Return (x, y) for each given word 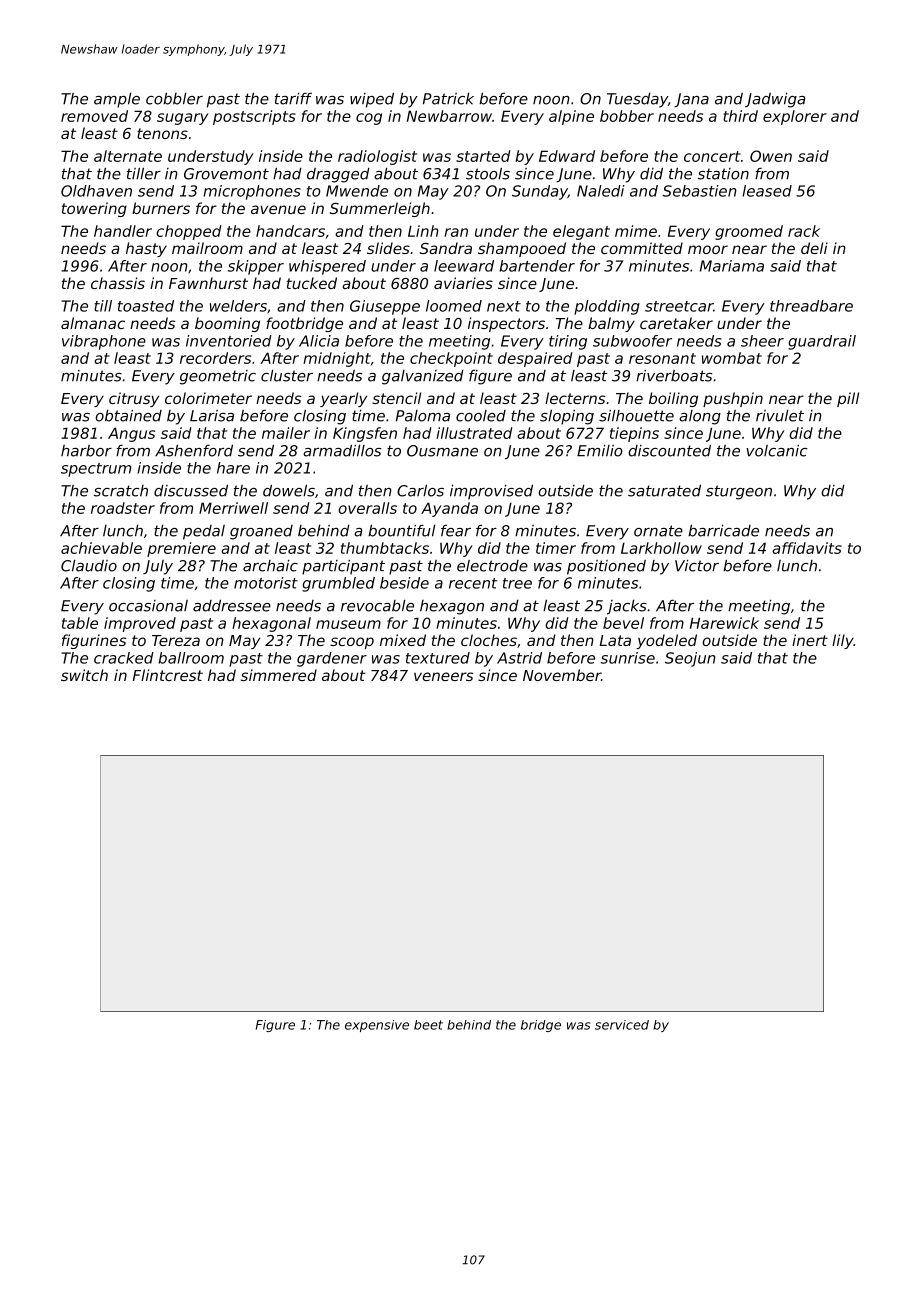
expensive (377, 1026)
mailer (286, 433)
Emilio (600, 451)
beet (428, 1025)
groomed (749, 232)
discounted (669, 450)
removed (94, 116)
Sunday (540, 192)
